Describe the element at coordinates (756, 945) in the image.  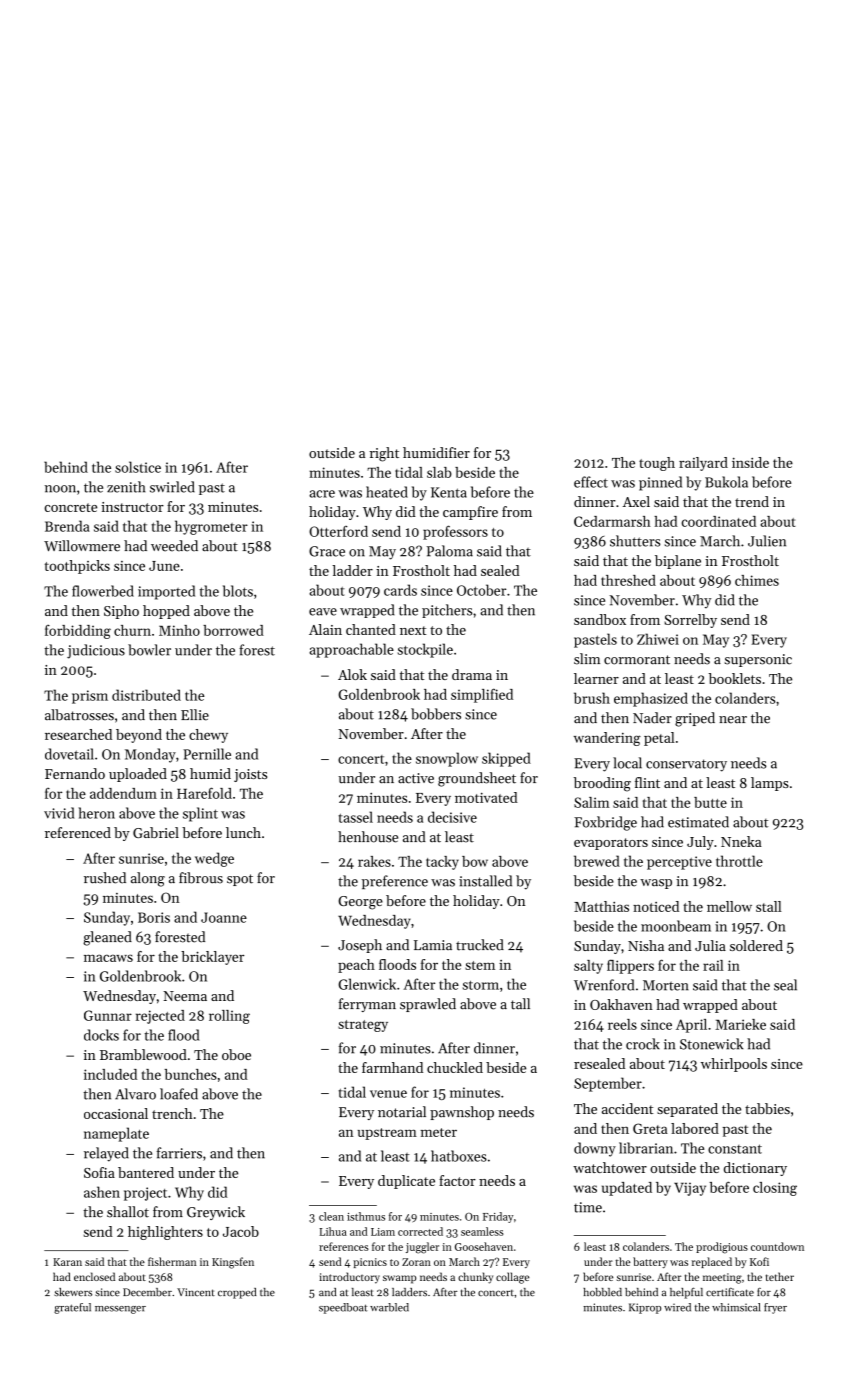
I see `soldered` at that location.
